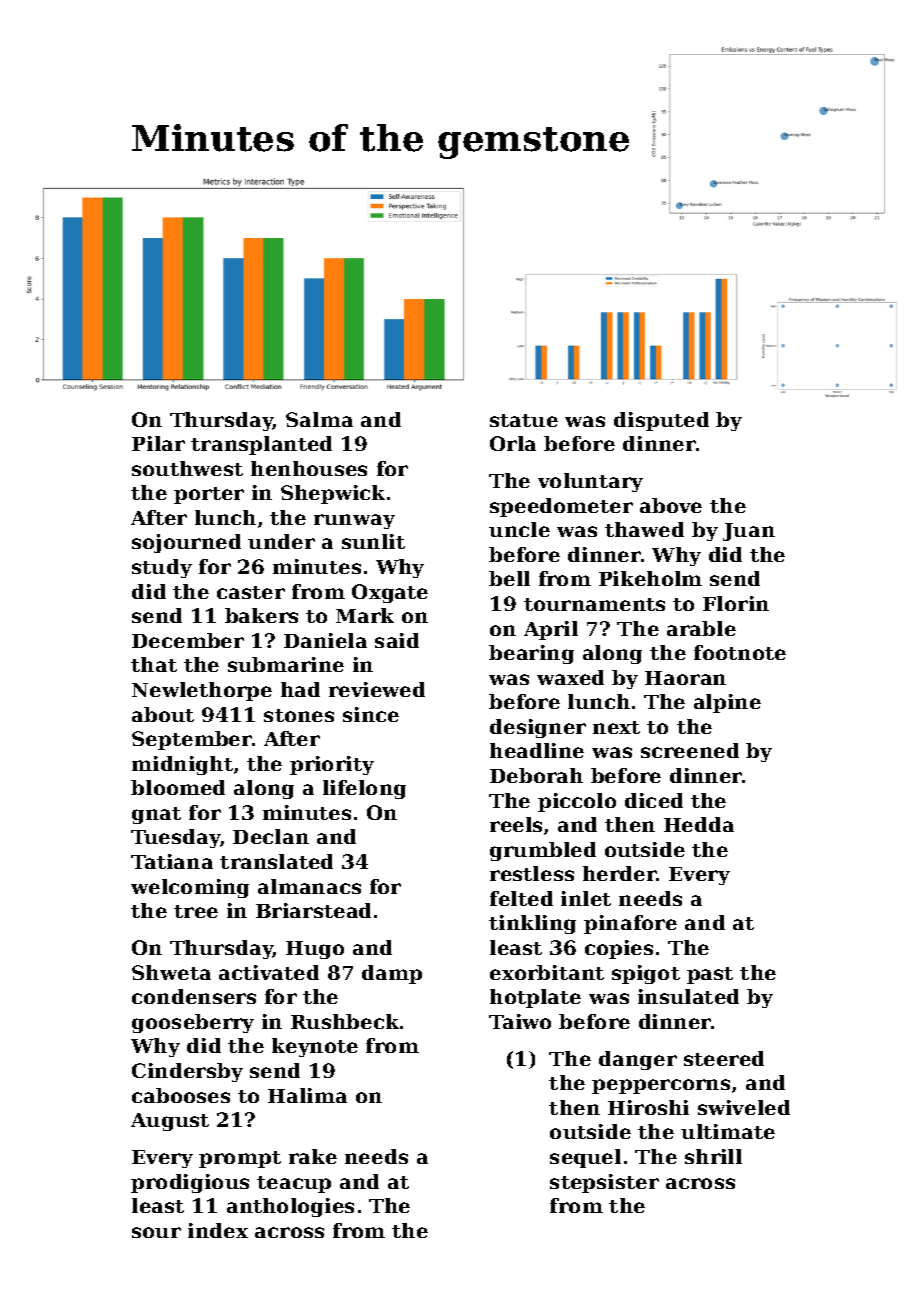 This image has width=924, height=1311. I want to click on above, so click(671, 505).
